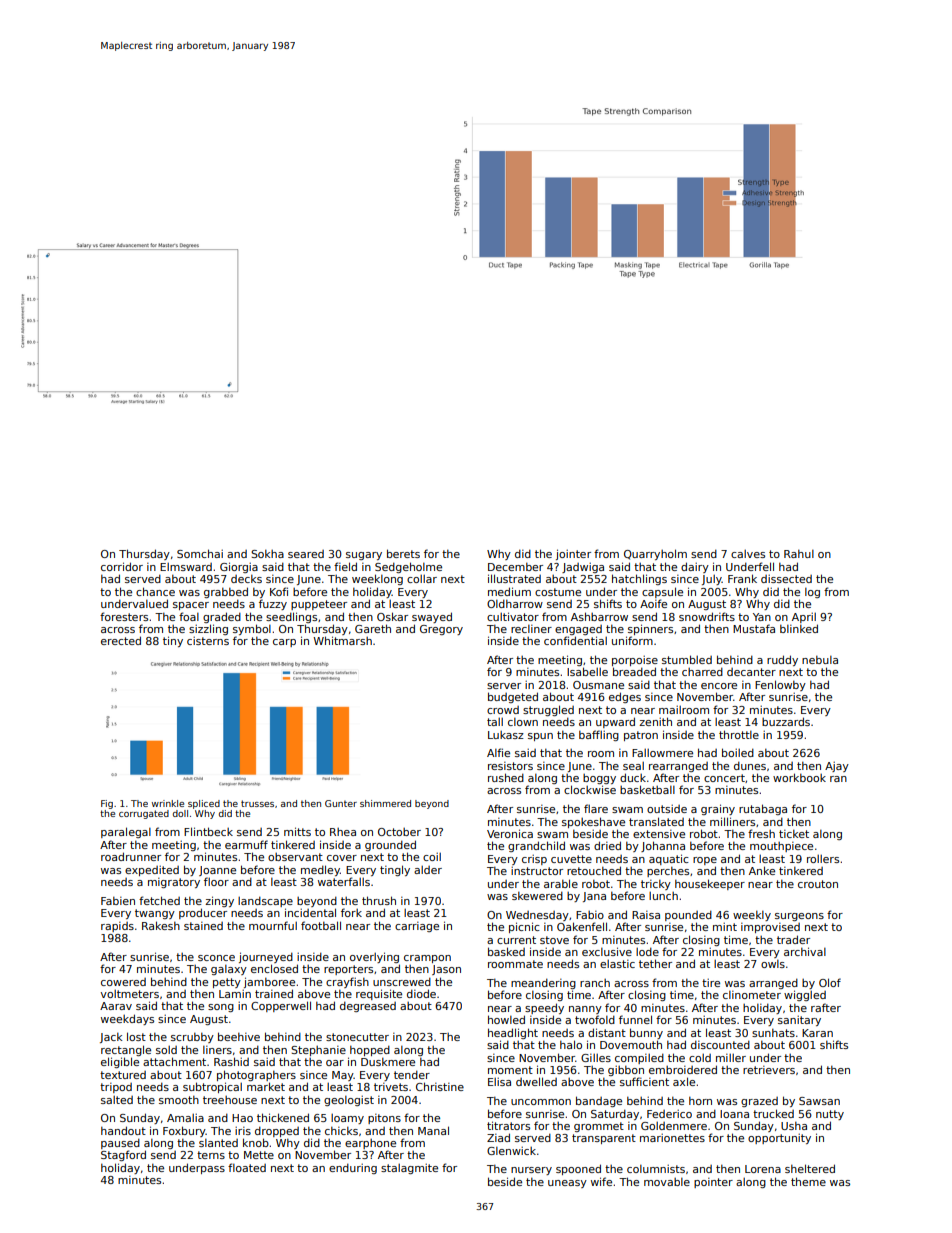 This image has width=952, height=1233. I want to click on dairy, so click(695, 567).
